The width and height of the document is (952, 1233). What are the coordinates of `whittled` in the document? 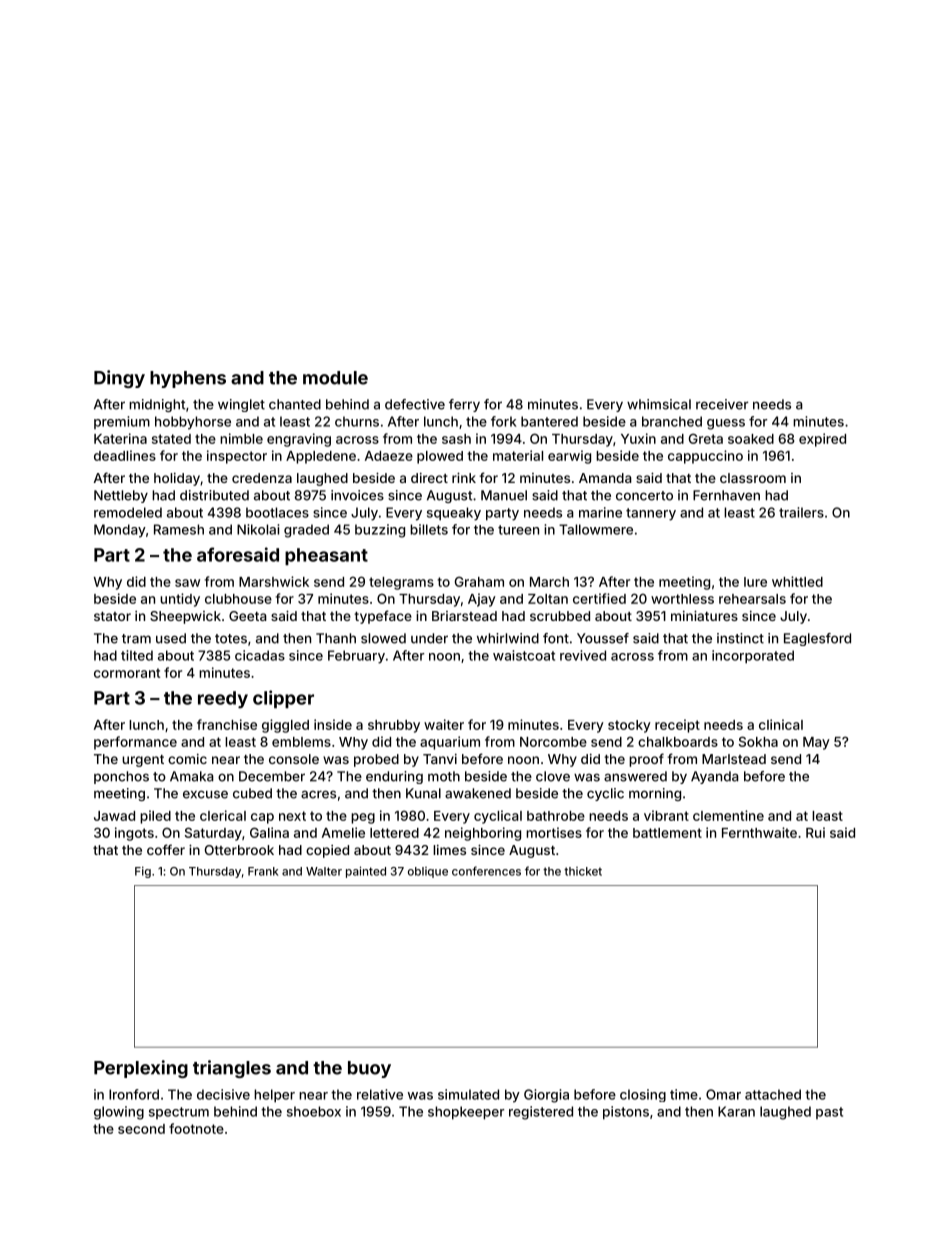 It's located at (797, 581).
